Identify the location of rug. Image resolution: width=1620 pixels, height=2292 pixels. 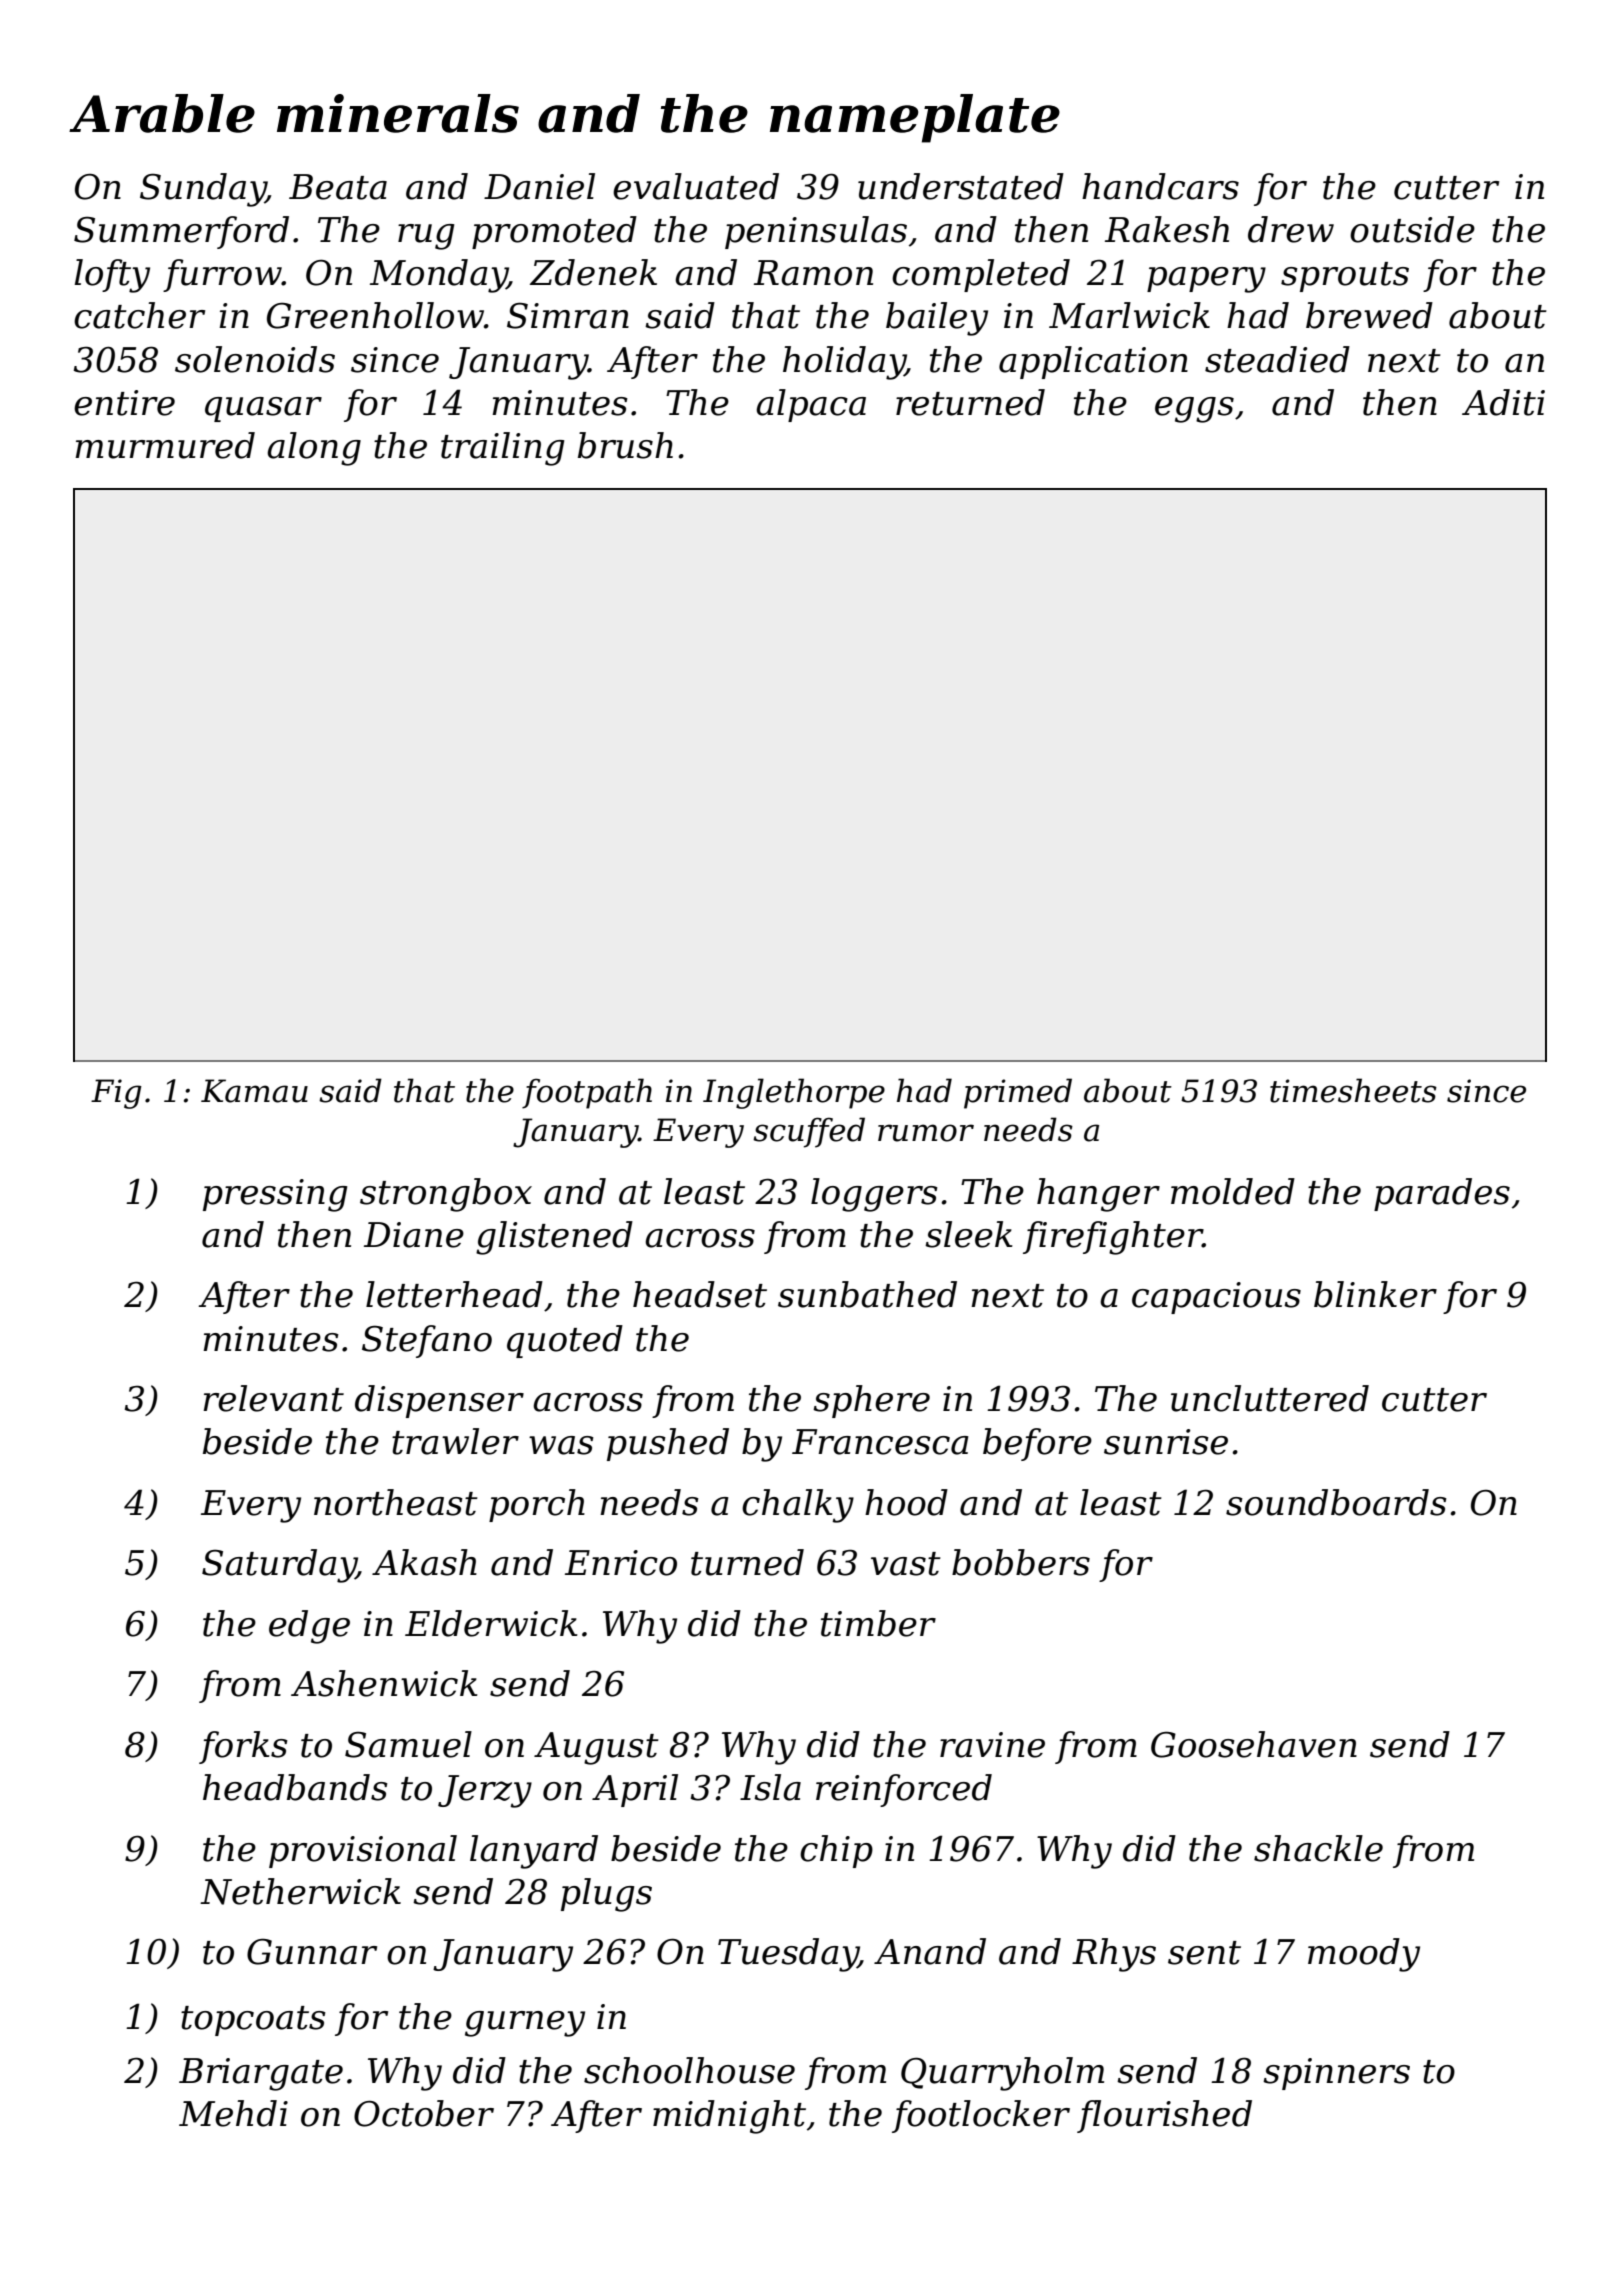
(426, 237).
